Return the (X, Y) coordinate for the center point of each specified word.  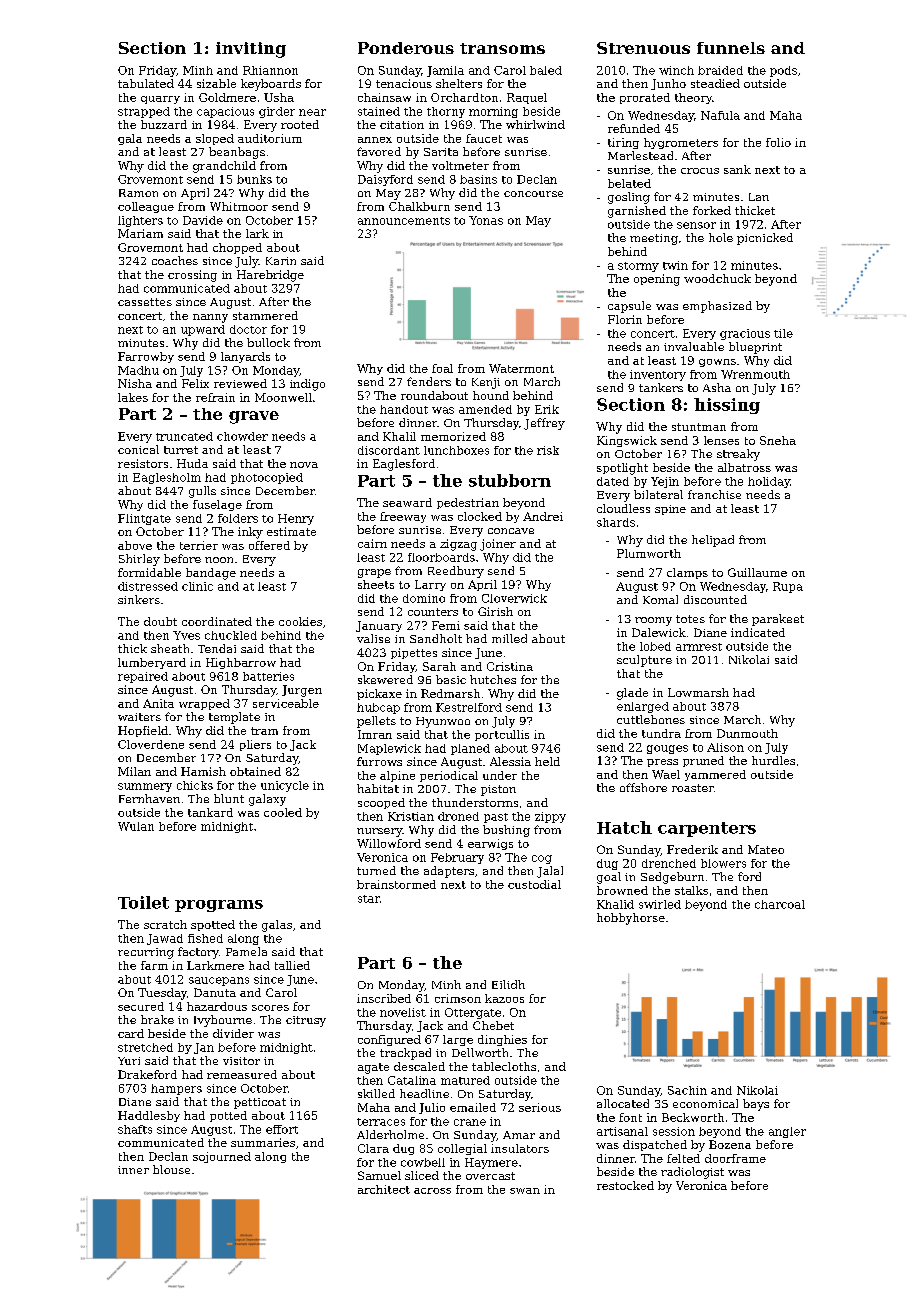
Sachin (687, 1090)
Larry (430, 585)
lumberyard (152, 663)
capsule (629, 307)
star (369, 899)
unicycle (285, 786)
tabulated (146, 83)
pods (783, 71)
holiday (769, 482)
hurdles (773, 760)
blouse (171, 1169)
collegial (462, 1149)
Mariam (140, 233)
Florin (625, 319)
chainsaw (384, 97)
